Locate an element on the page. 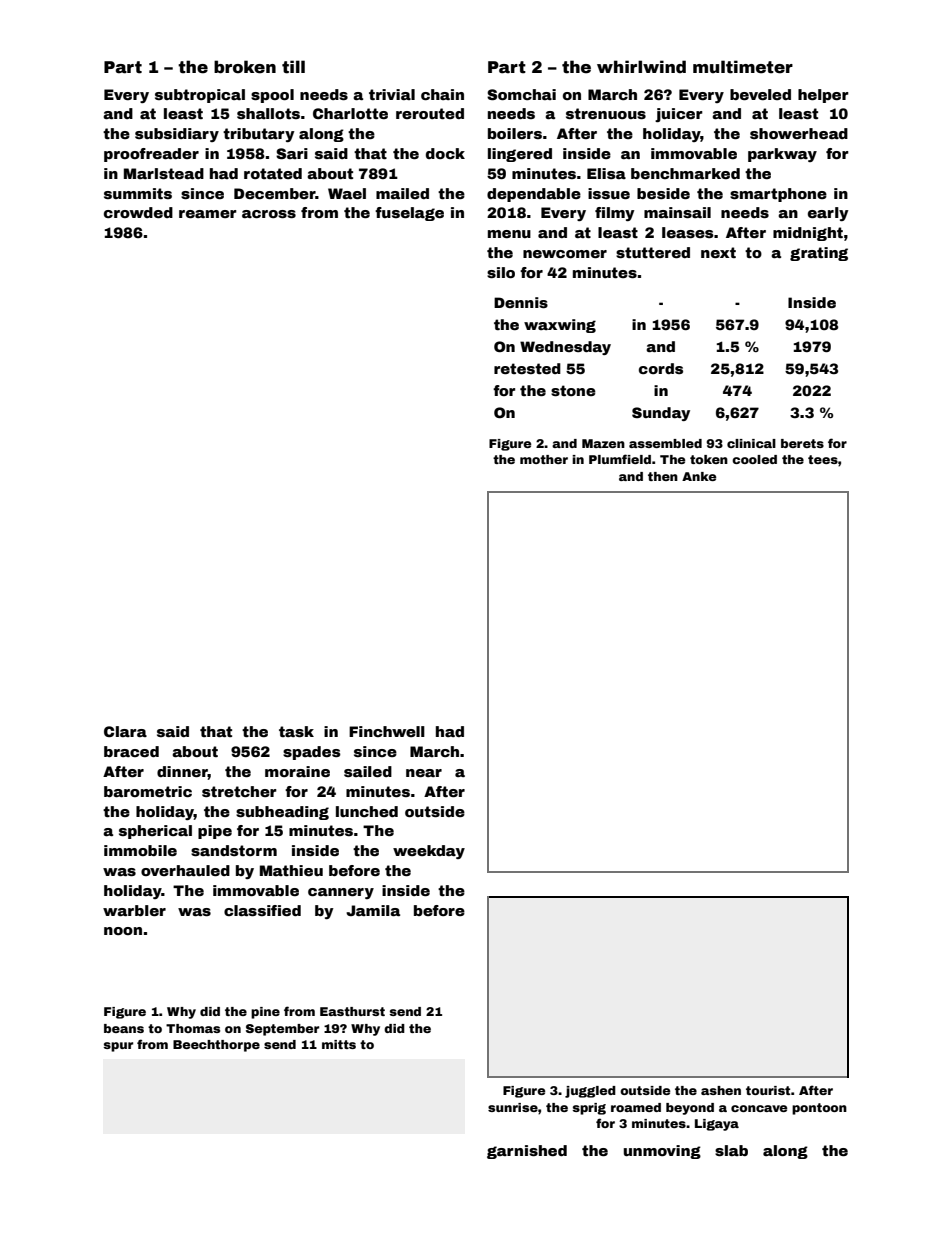 The width and height of the image is (952, 1233). tourist is located at coordinates (768, 1090).
